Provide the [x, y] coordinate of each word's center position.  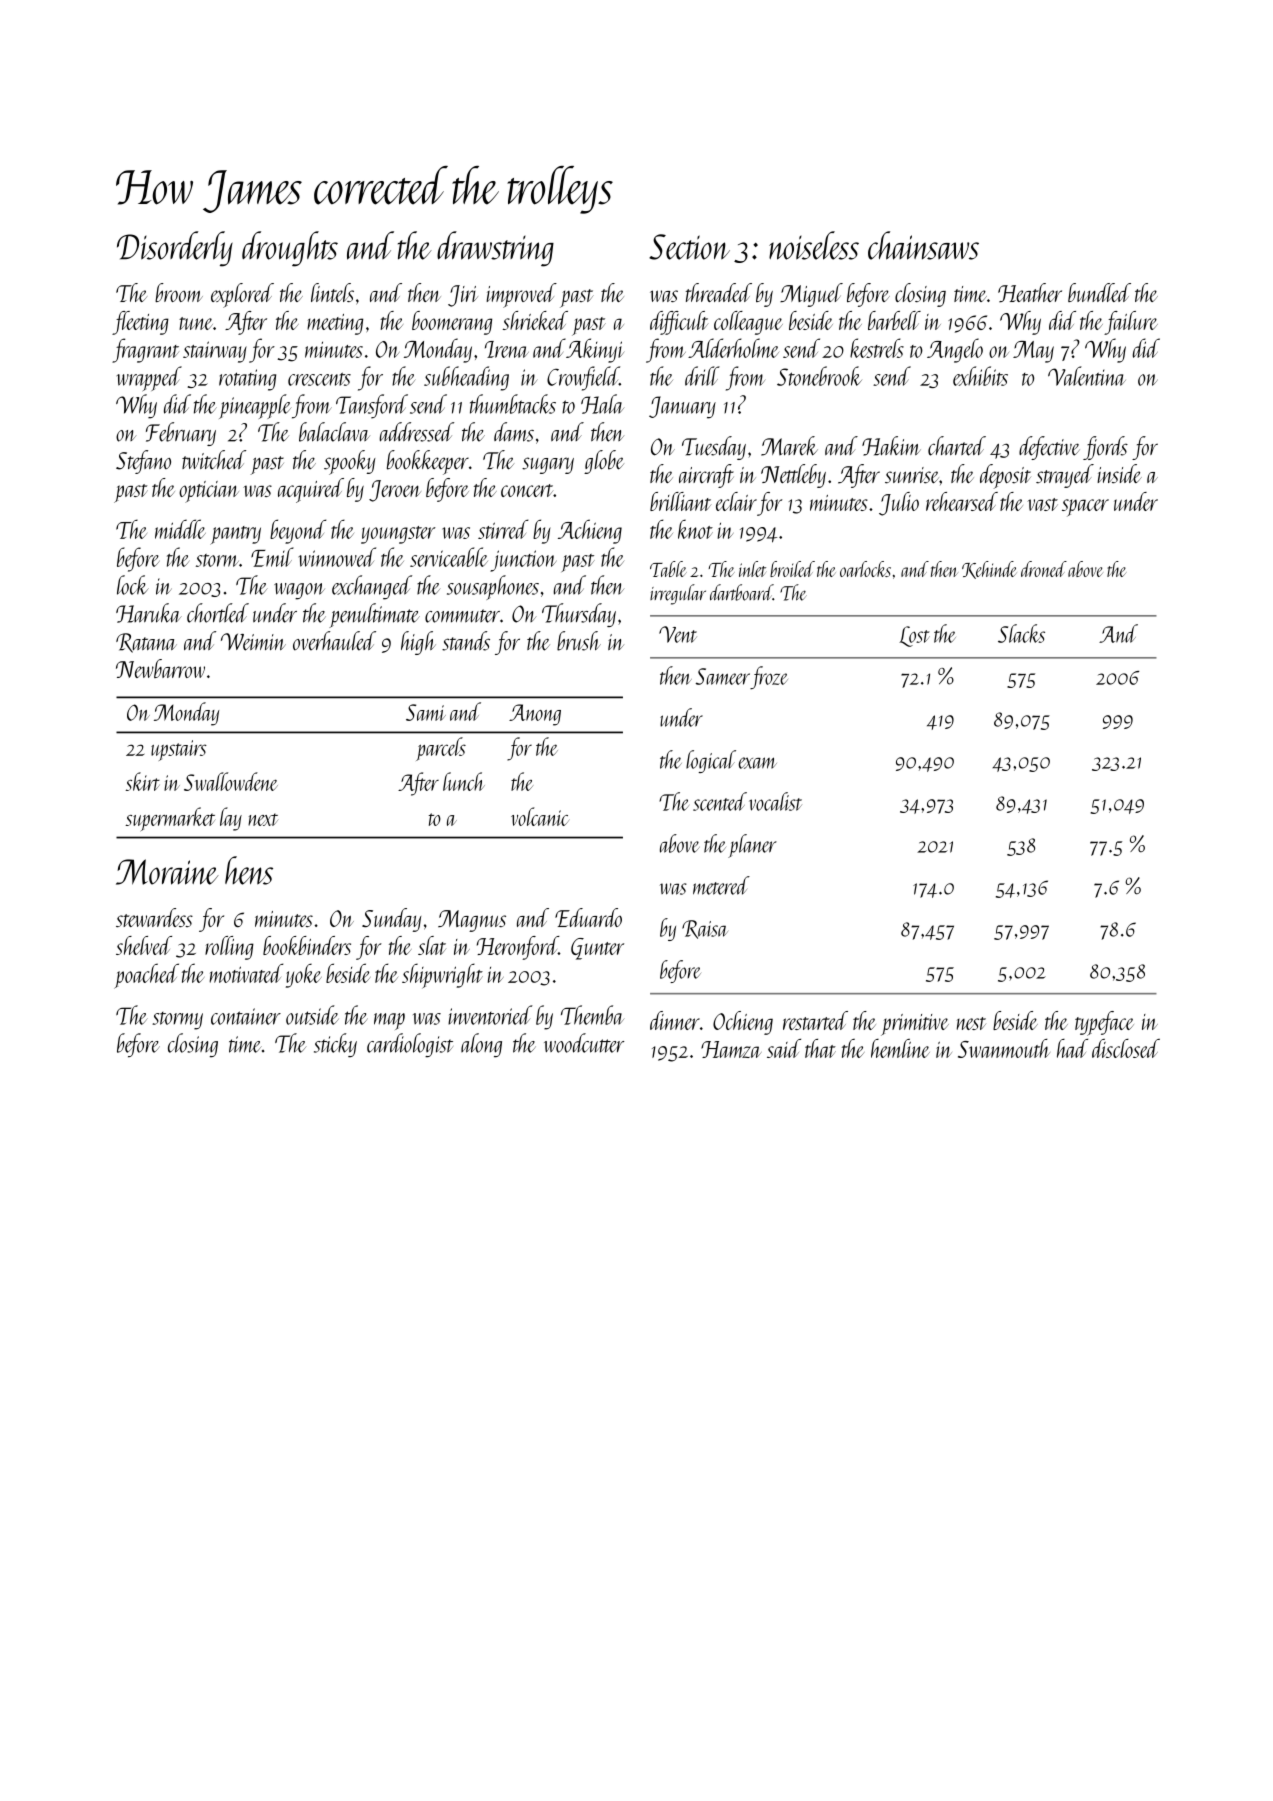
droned [1044, 569]
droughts [290, 249]
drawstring [495, 249]
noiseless [814, 245]
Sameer [723, 676]
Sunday [391, 920]
